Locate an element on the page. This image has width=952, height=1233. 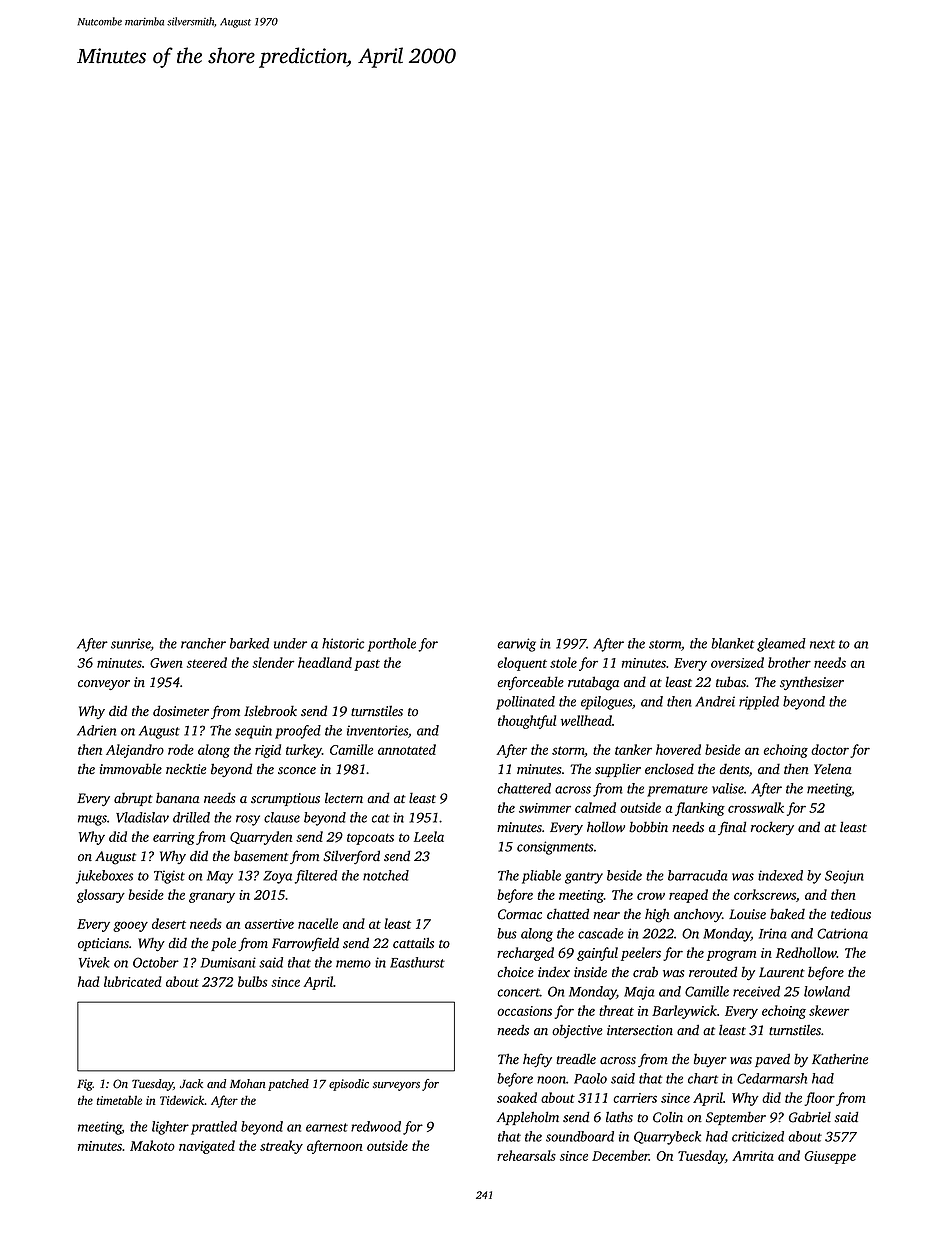
sunrise is located at coordinates (131, 644).
